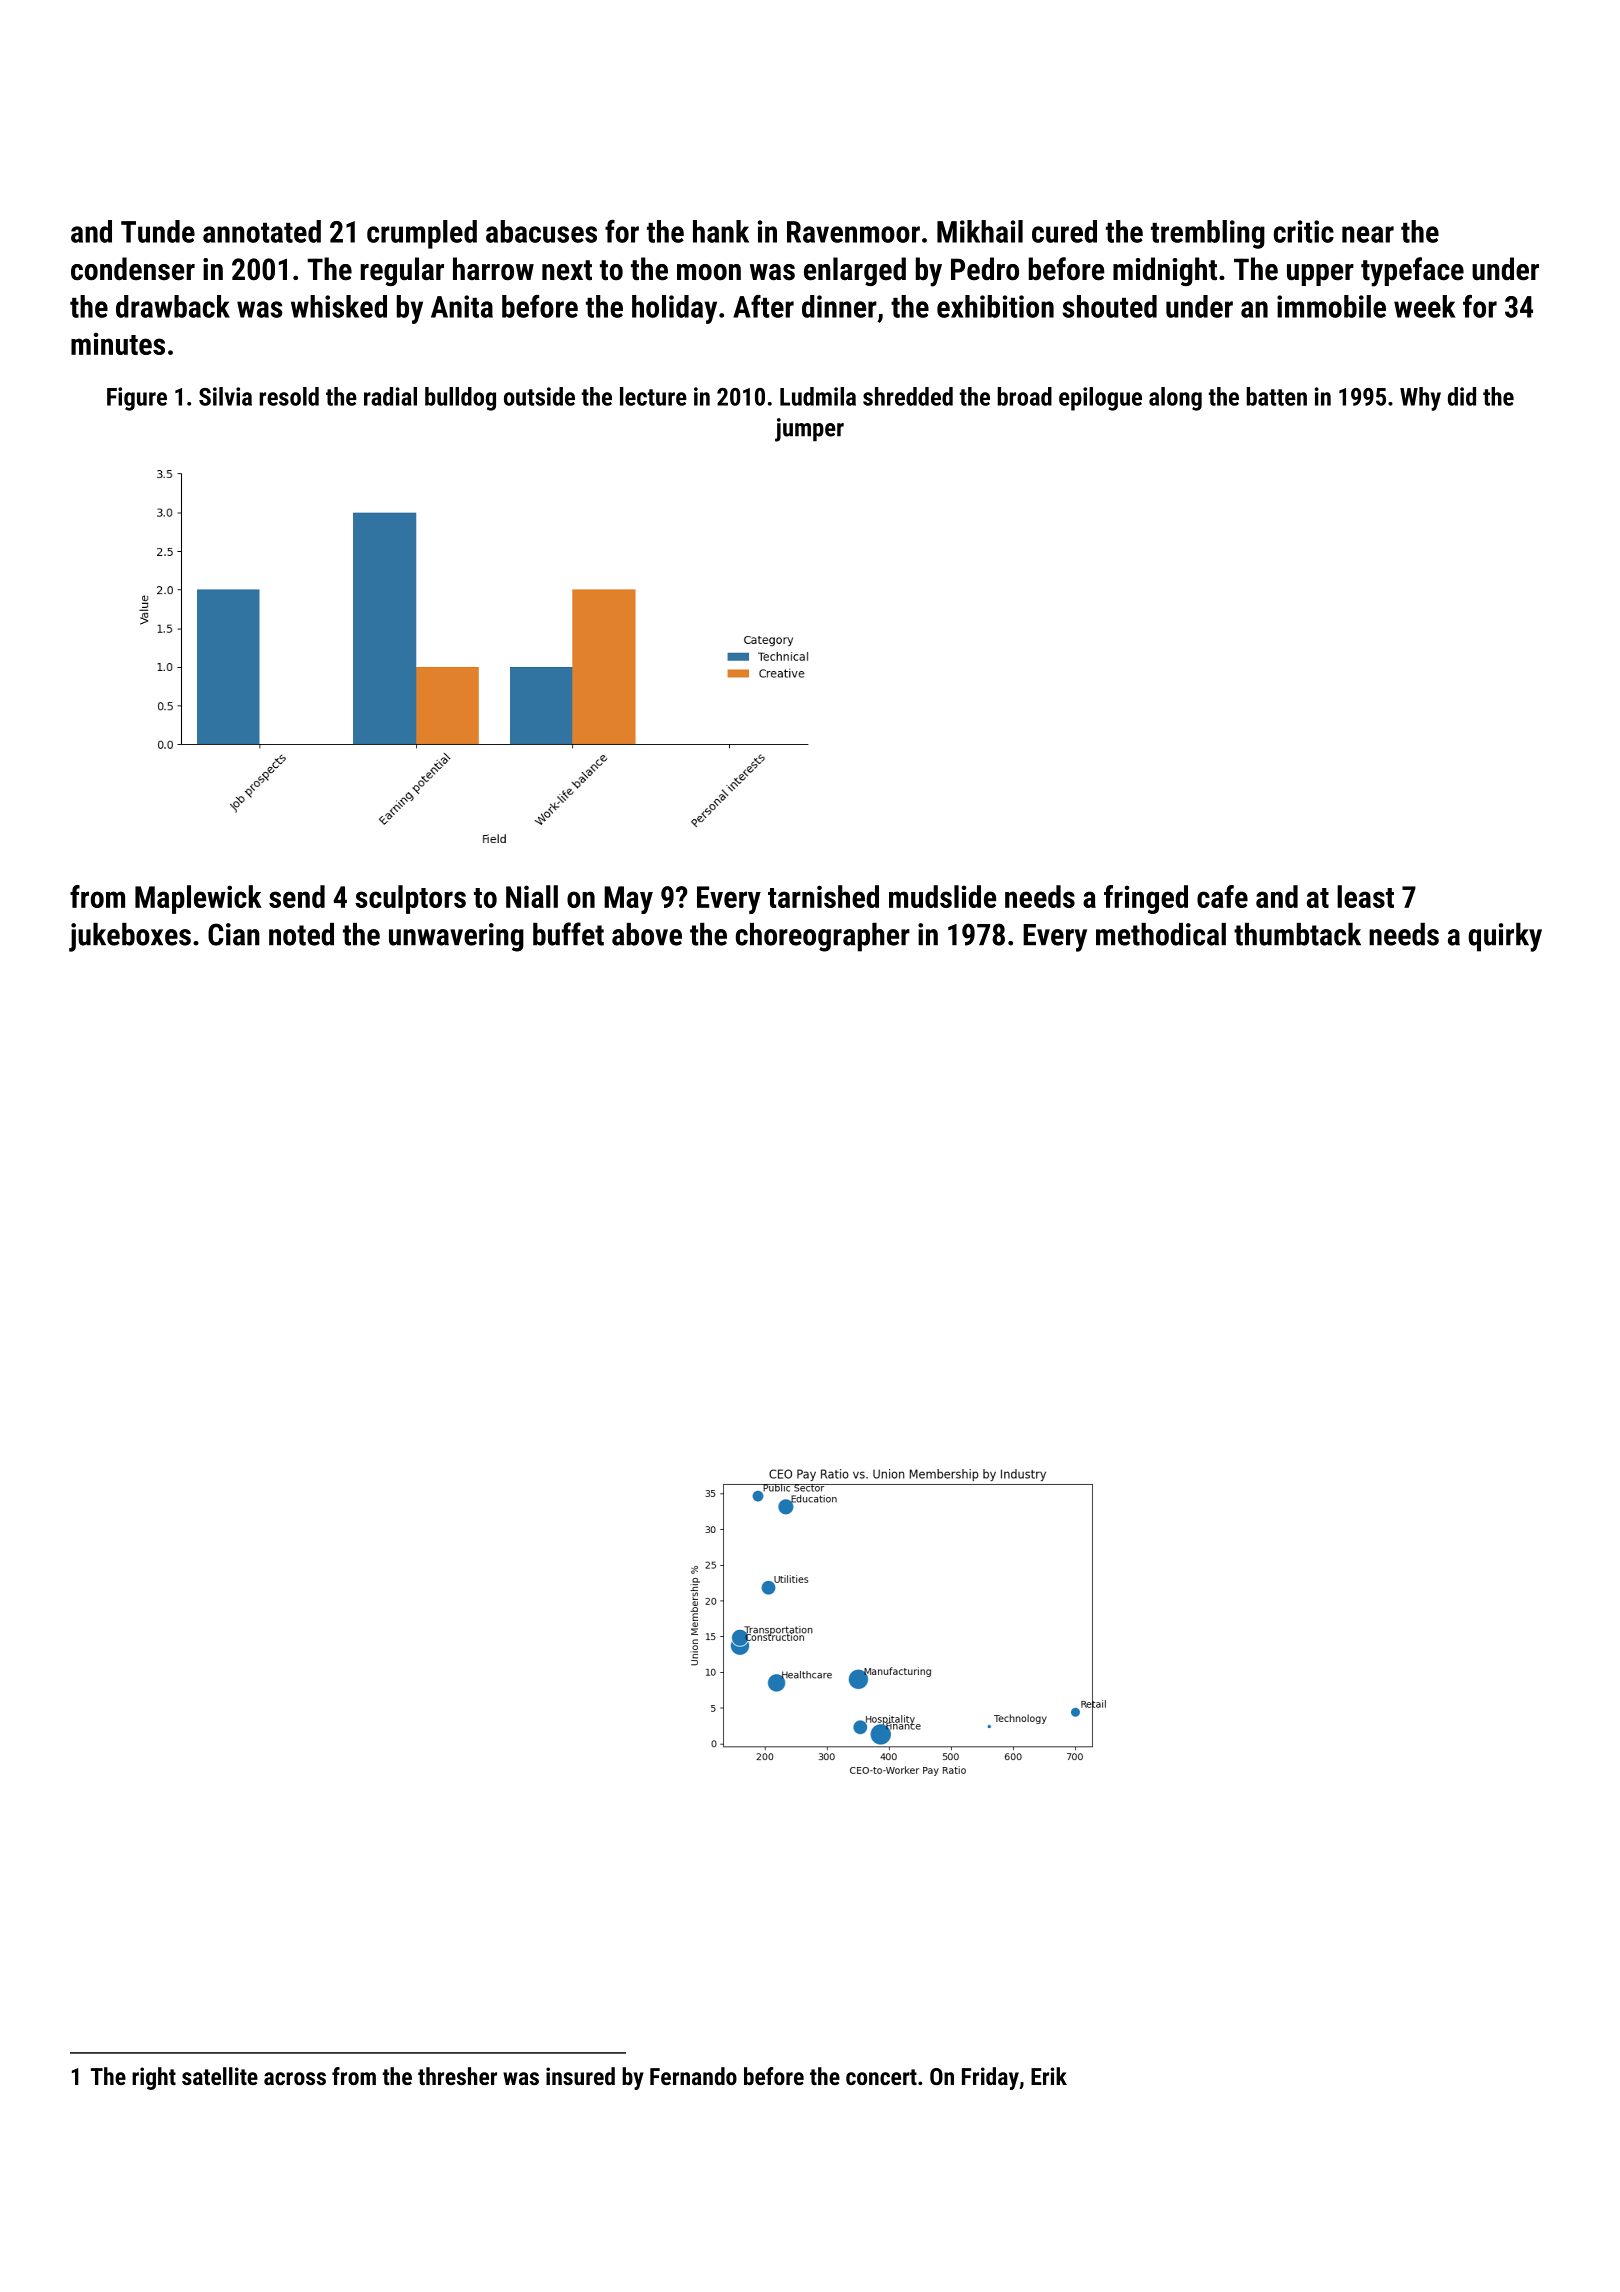 The height and width of the screenshot is (2292, 1620). Describe the element at coordinates (234, 934) in the screenshot. I see `Cian` at that location.
